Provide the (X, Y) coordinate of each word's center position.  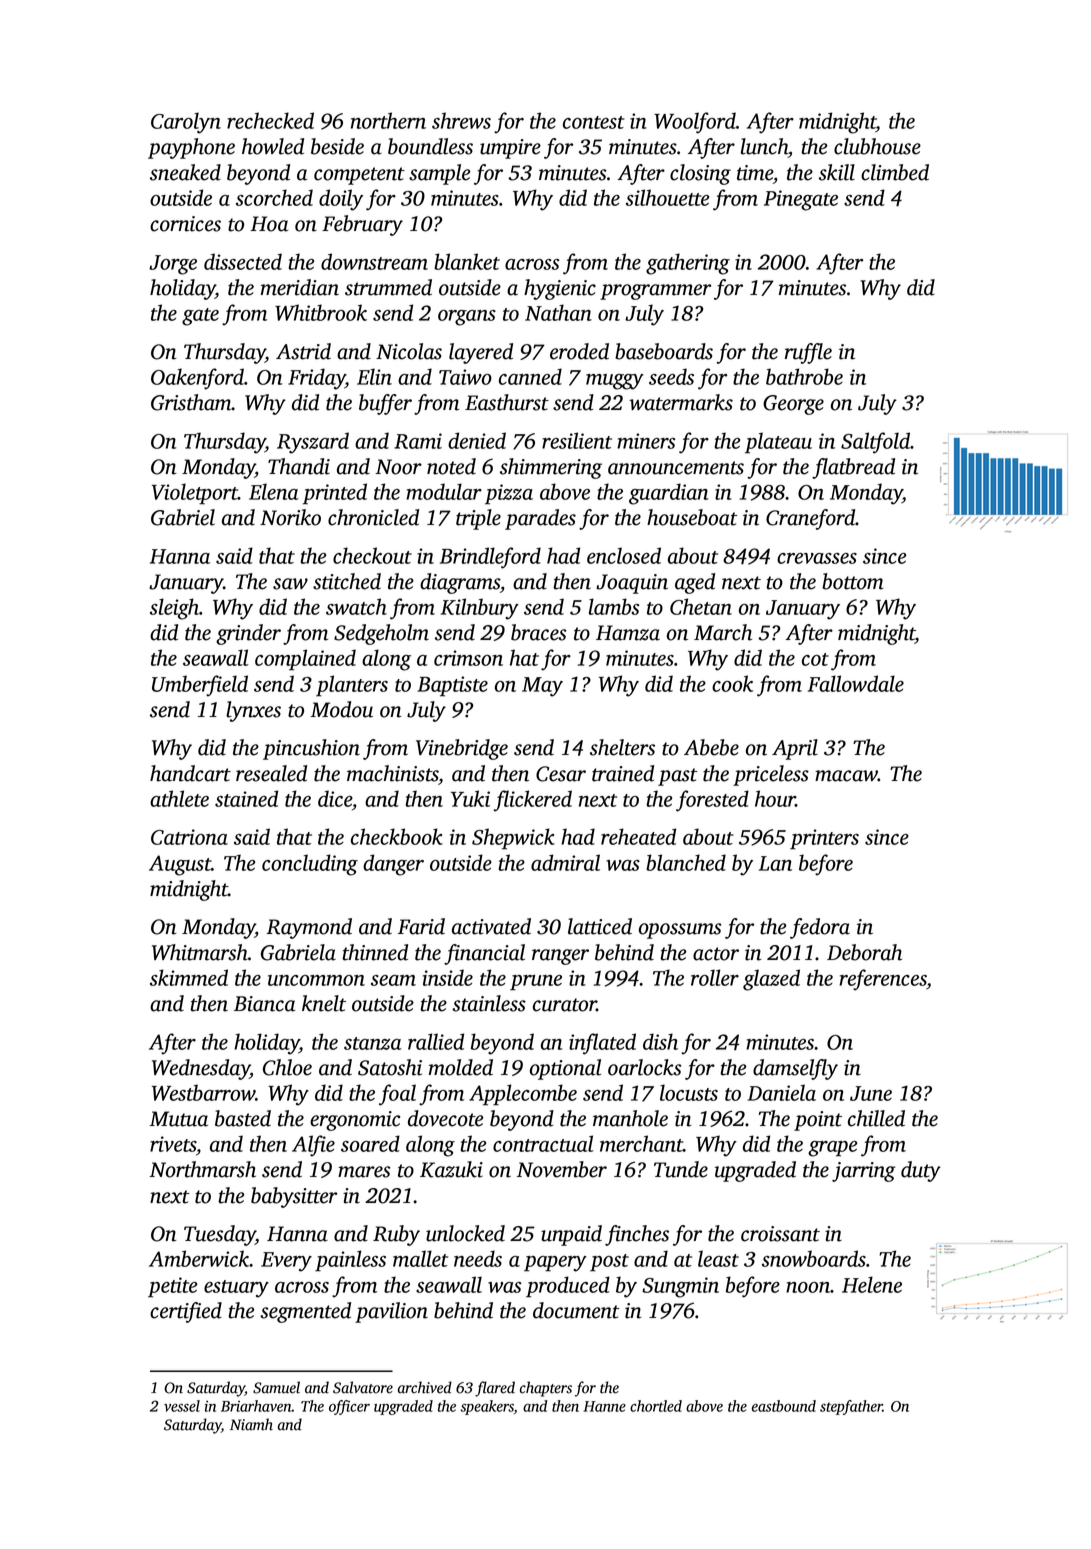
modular (444, 491)
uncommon (316, 980)
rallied (436, 1041)
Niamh (251, 1424)
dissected (243, 261)
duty (921, 1171)
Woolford (695, 123)
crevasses (817, 558)
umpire (510, 149)
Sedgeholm (381, 634)
